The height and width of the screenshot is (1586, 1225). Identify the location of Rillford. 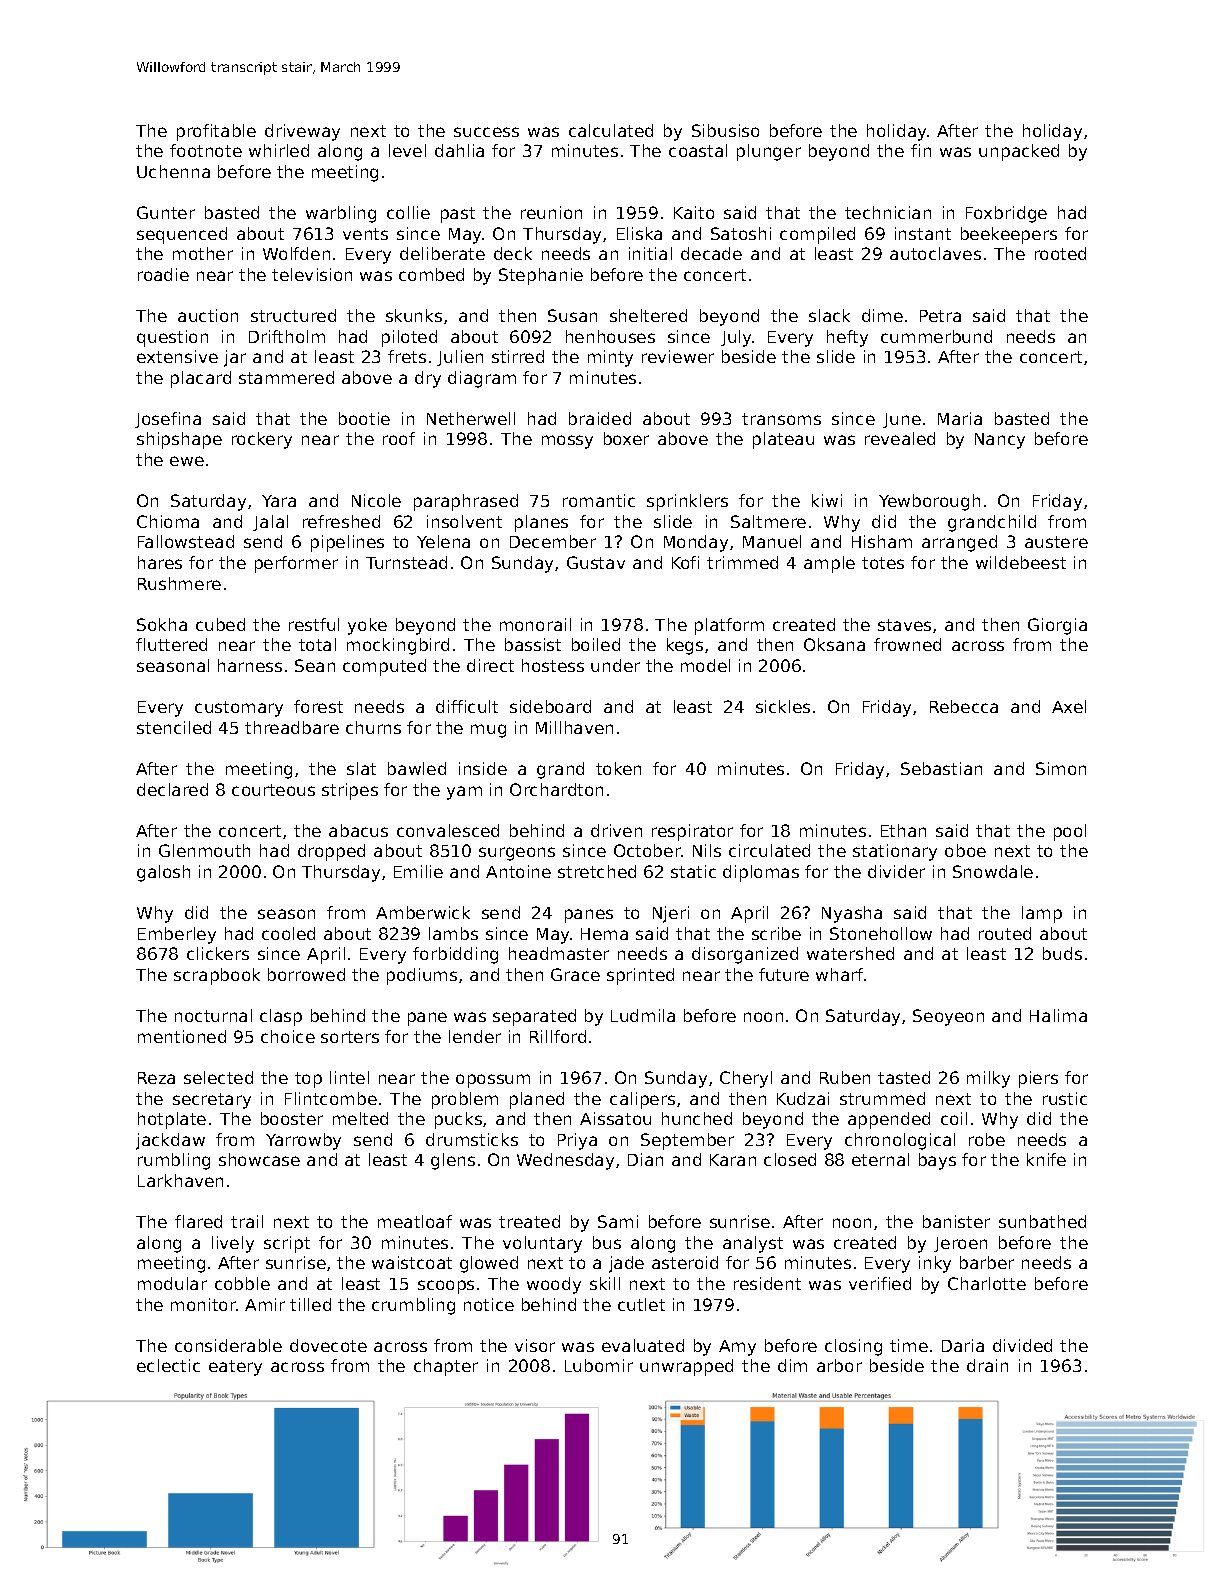
(558, 1036).
